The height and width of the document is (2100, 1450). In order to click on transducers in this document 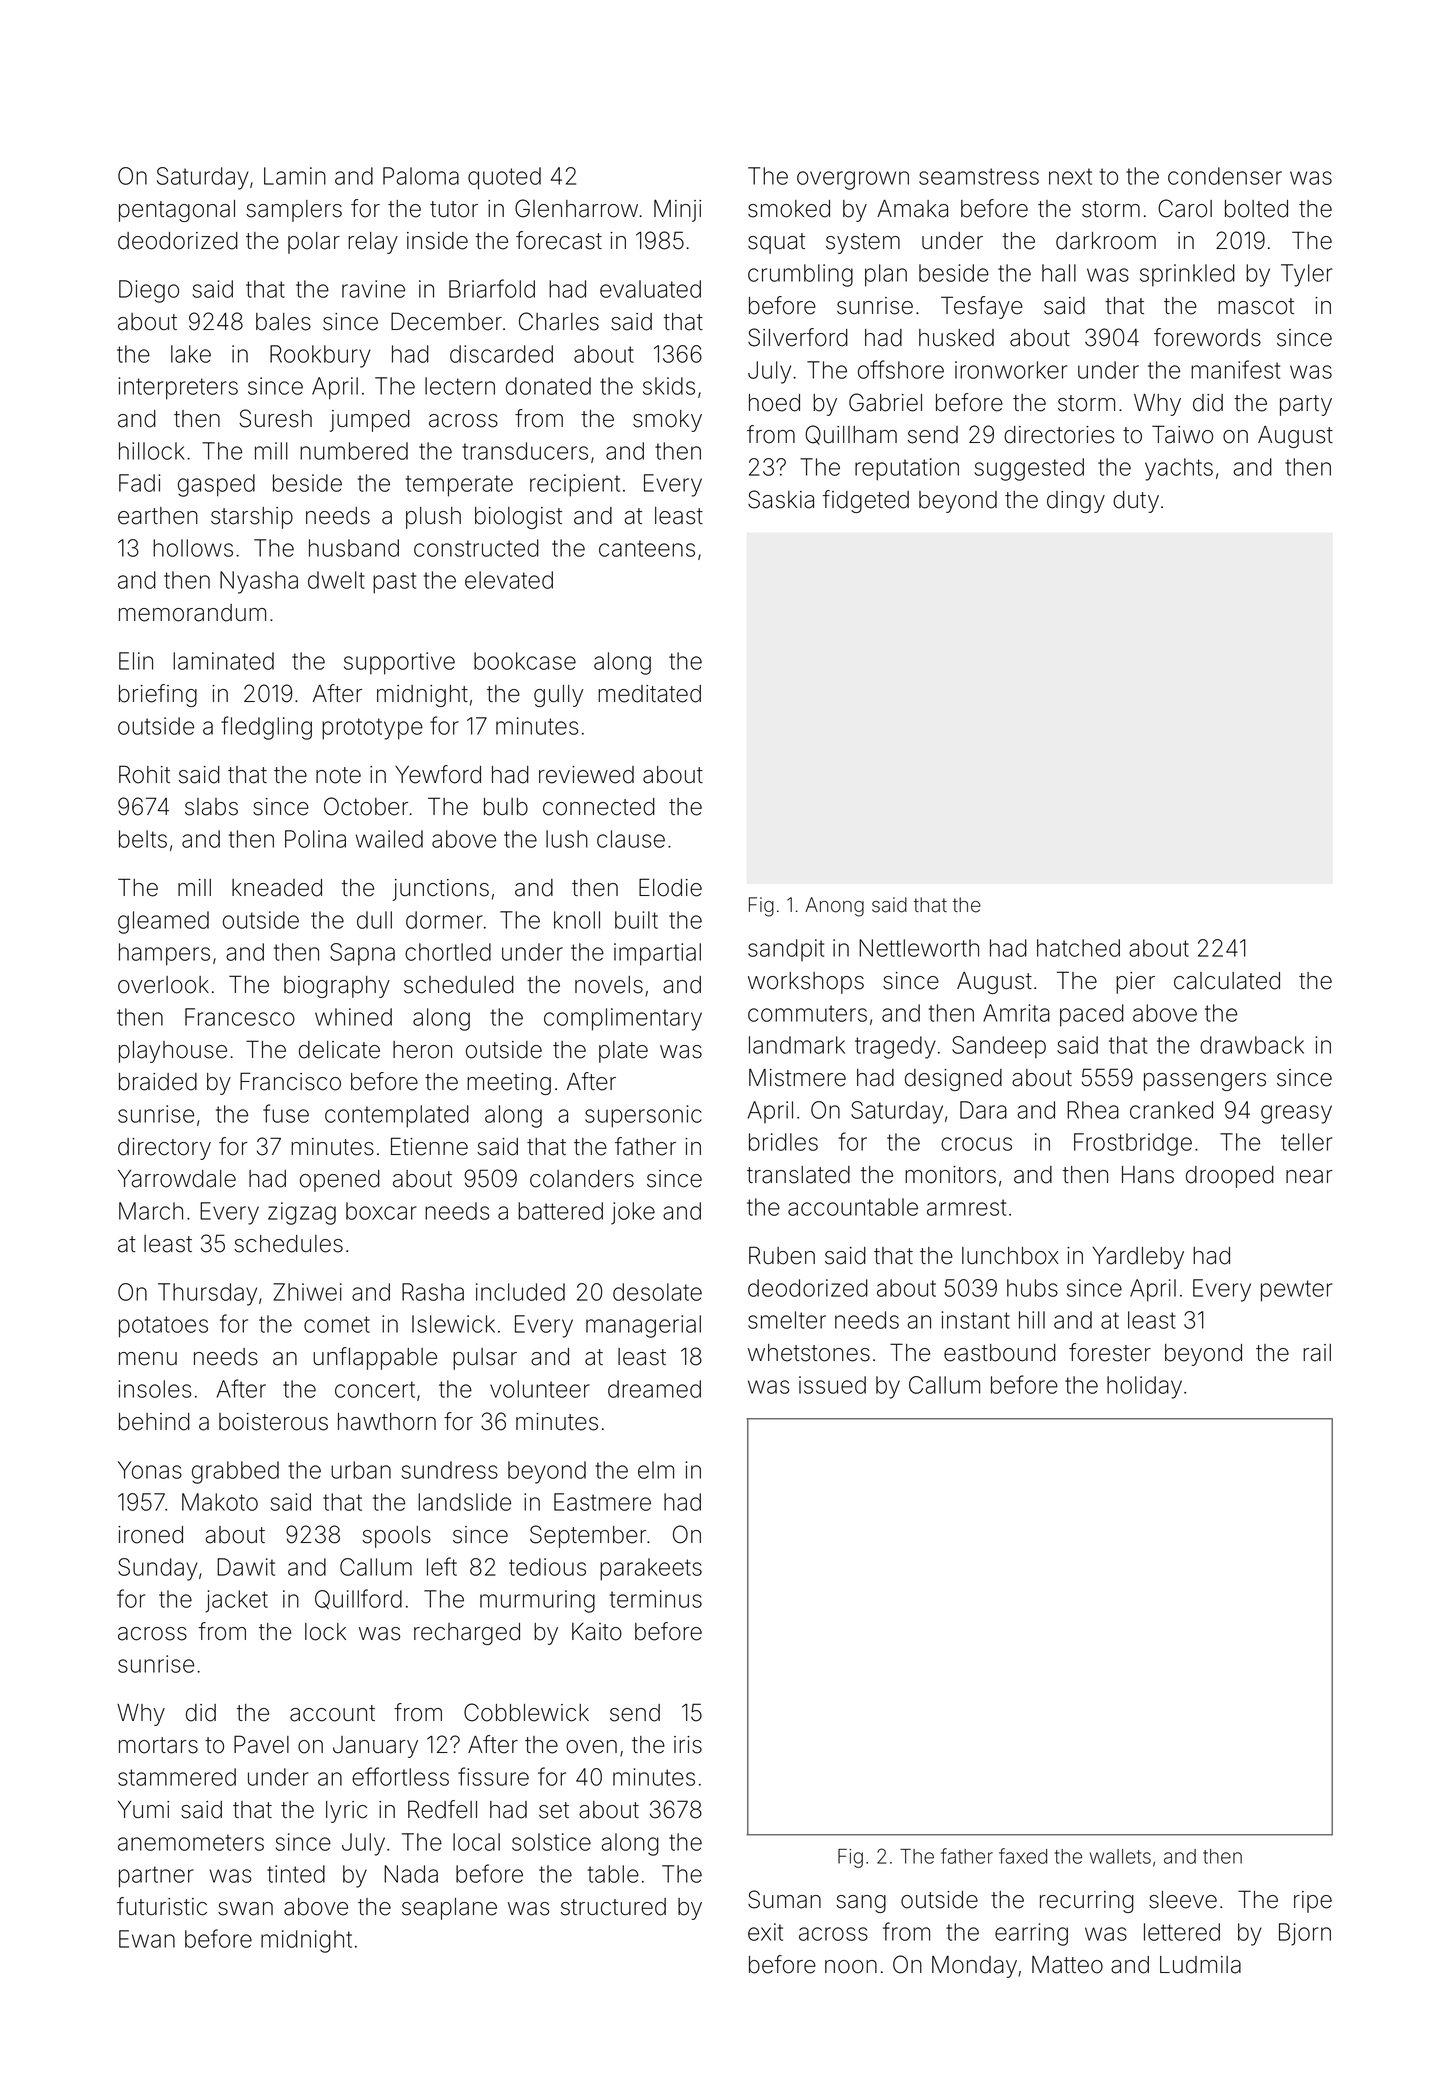, I will do `click(525, 451)`.
